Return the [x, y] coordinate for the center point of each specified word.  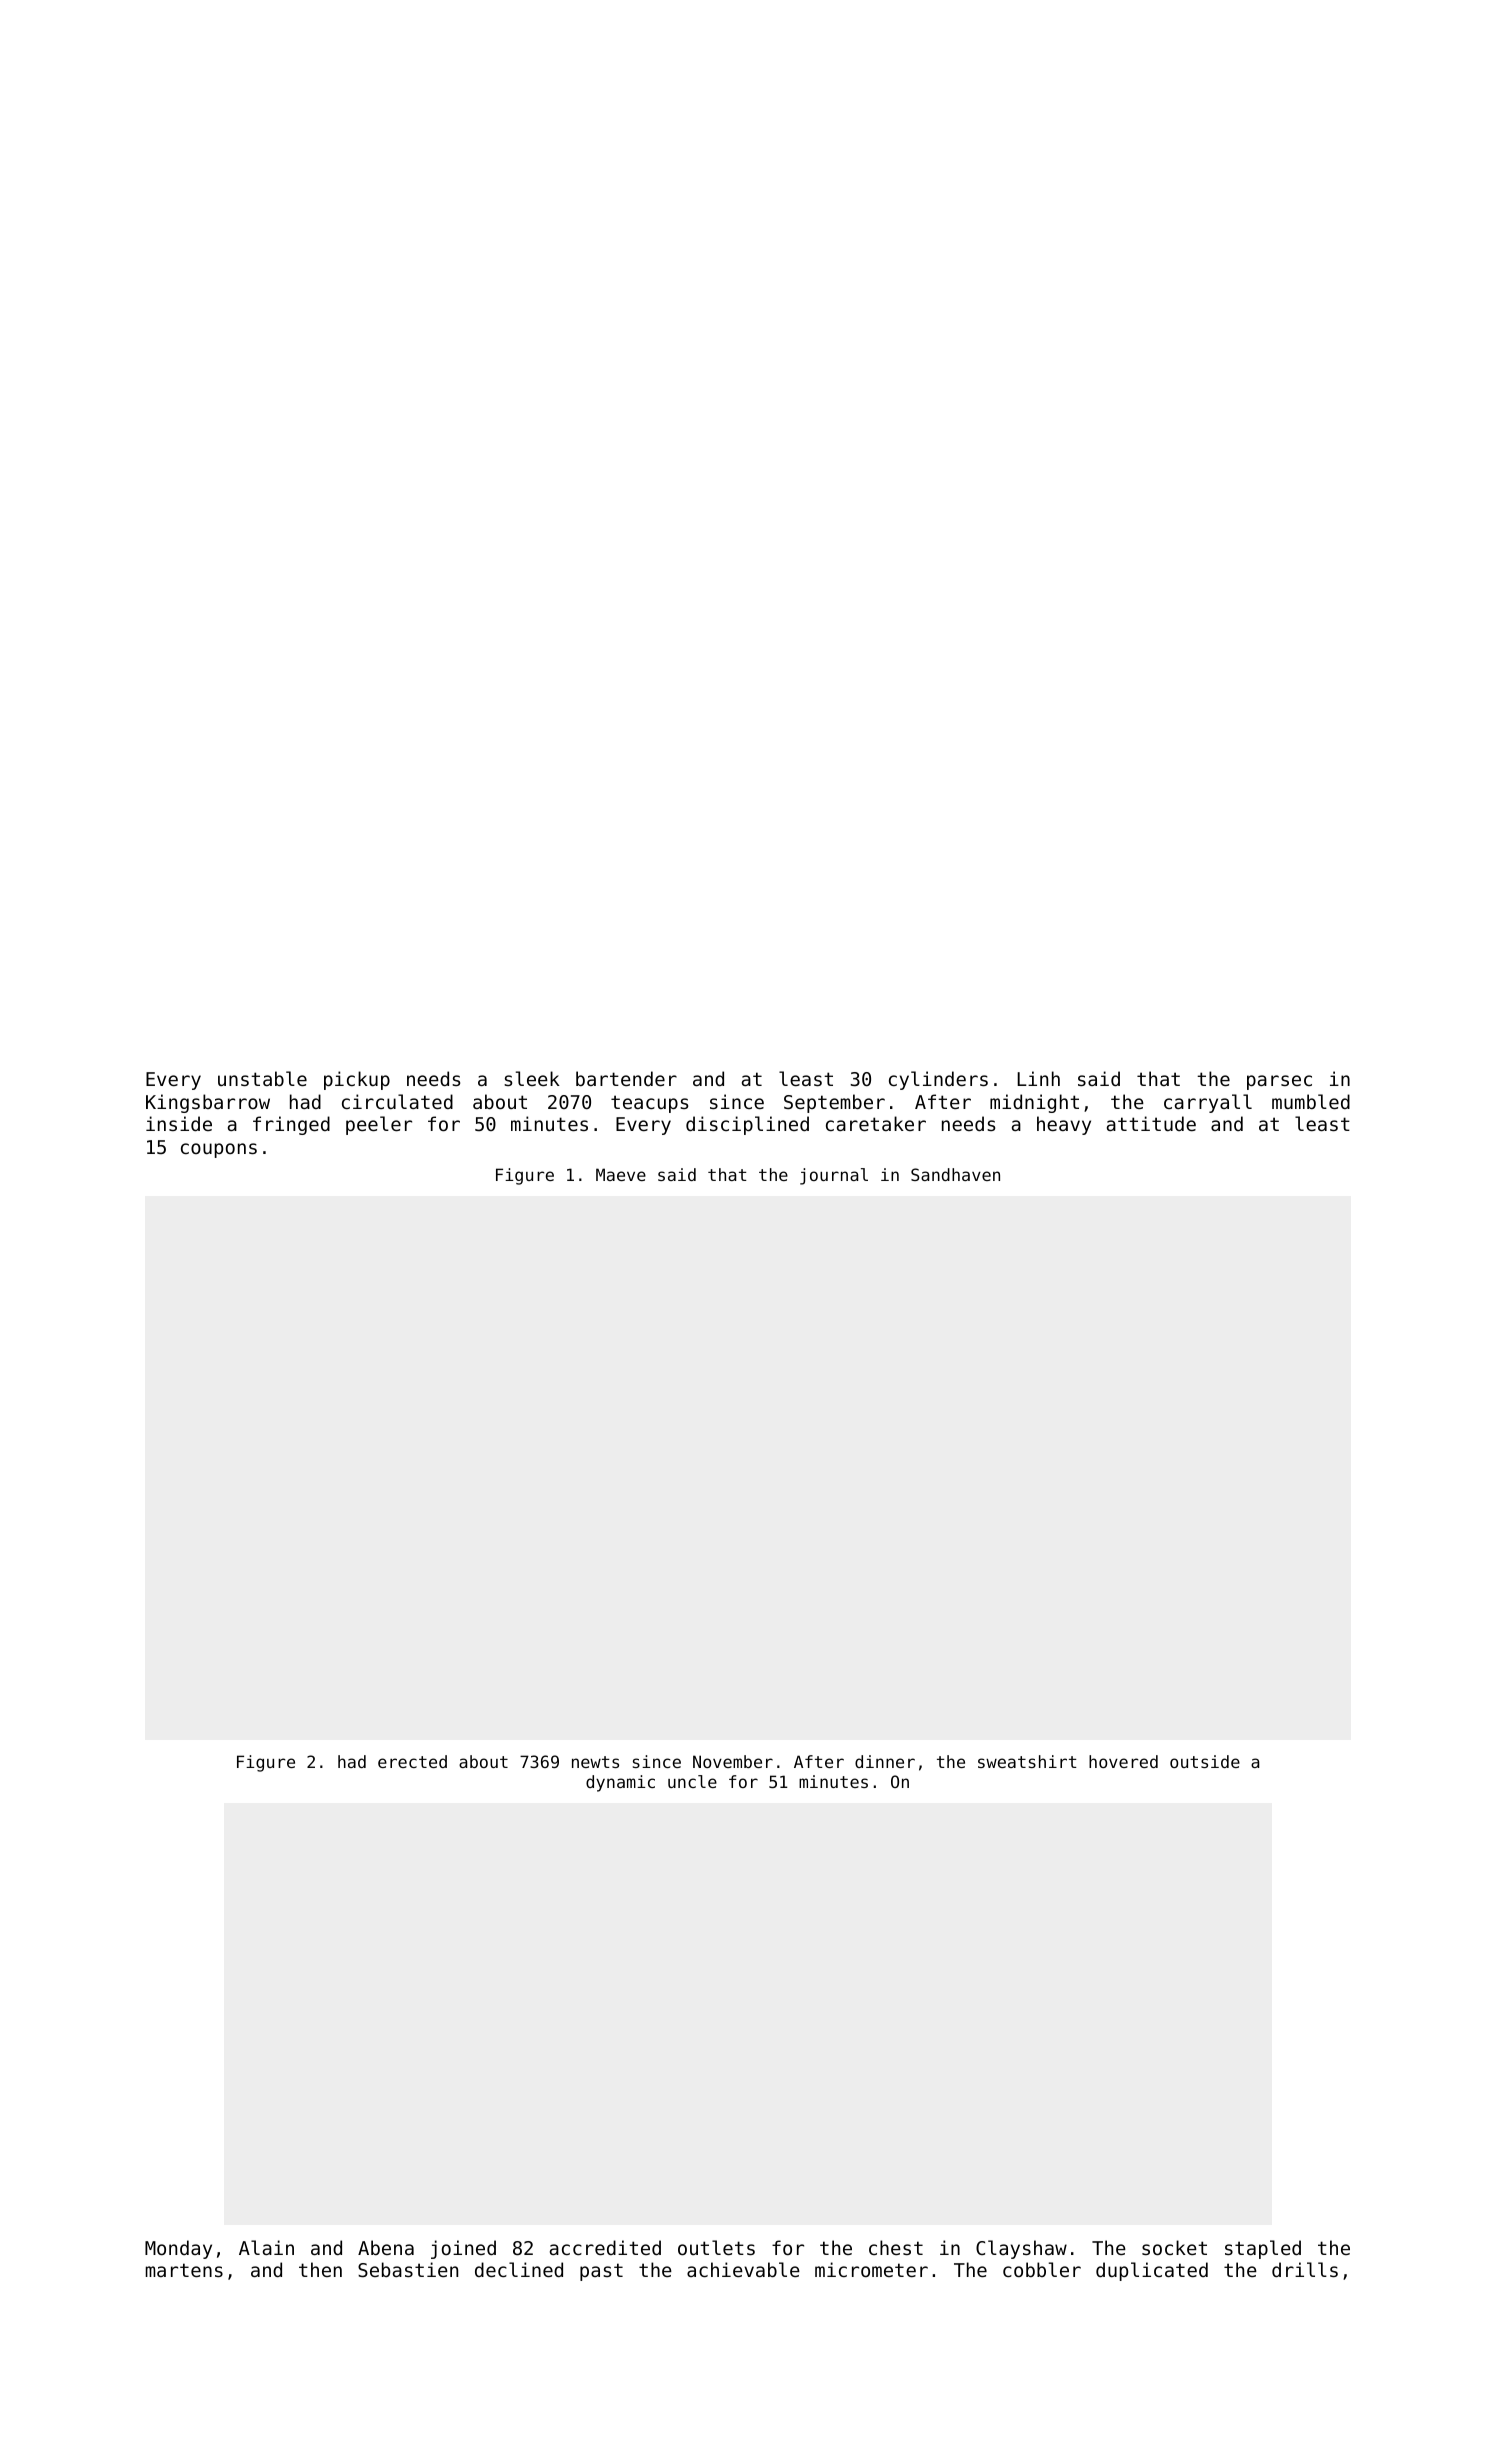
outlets [716, 2247]
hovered [1123, 1761]
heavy [1064, 1125]
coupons [219, 1150]
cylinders [938, 1080]
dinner [885, 1761]
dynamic [620, 1783]
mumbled [1311, 1101]
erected [412, 1761]
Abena [386, 2247]
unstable [262, 1078]
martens [184, 2270]
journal [834, 1176]
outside [1205, 1761]
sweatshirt [1027, 1761]
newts [595, 1762]
